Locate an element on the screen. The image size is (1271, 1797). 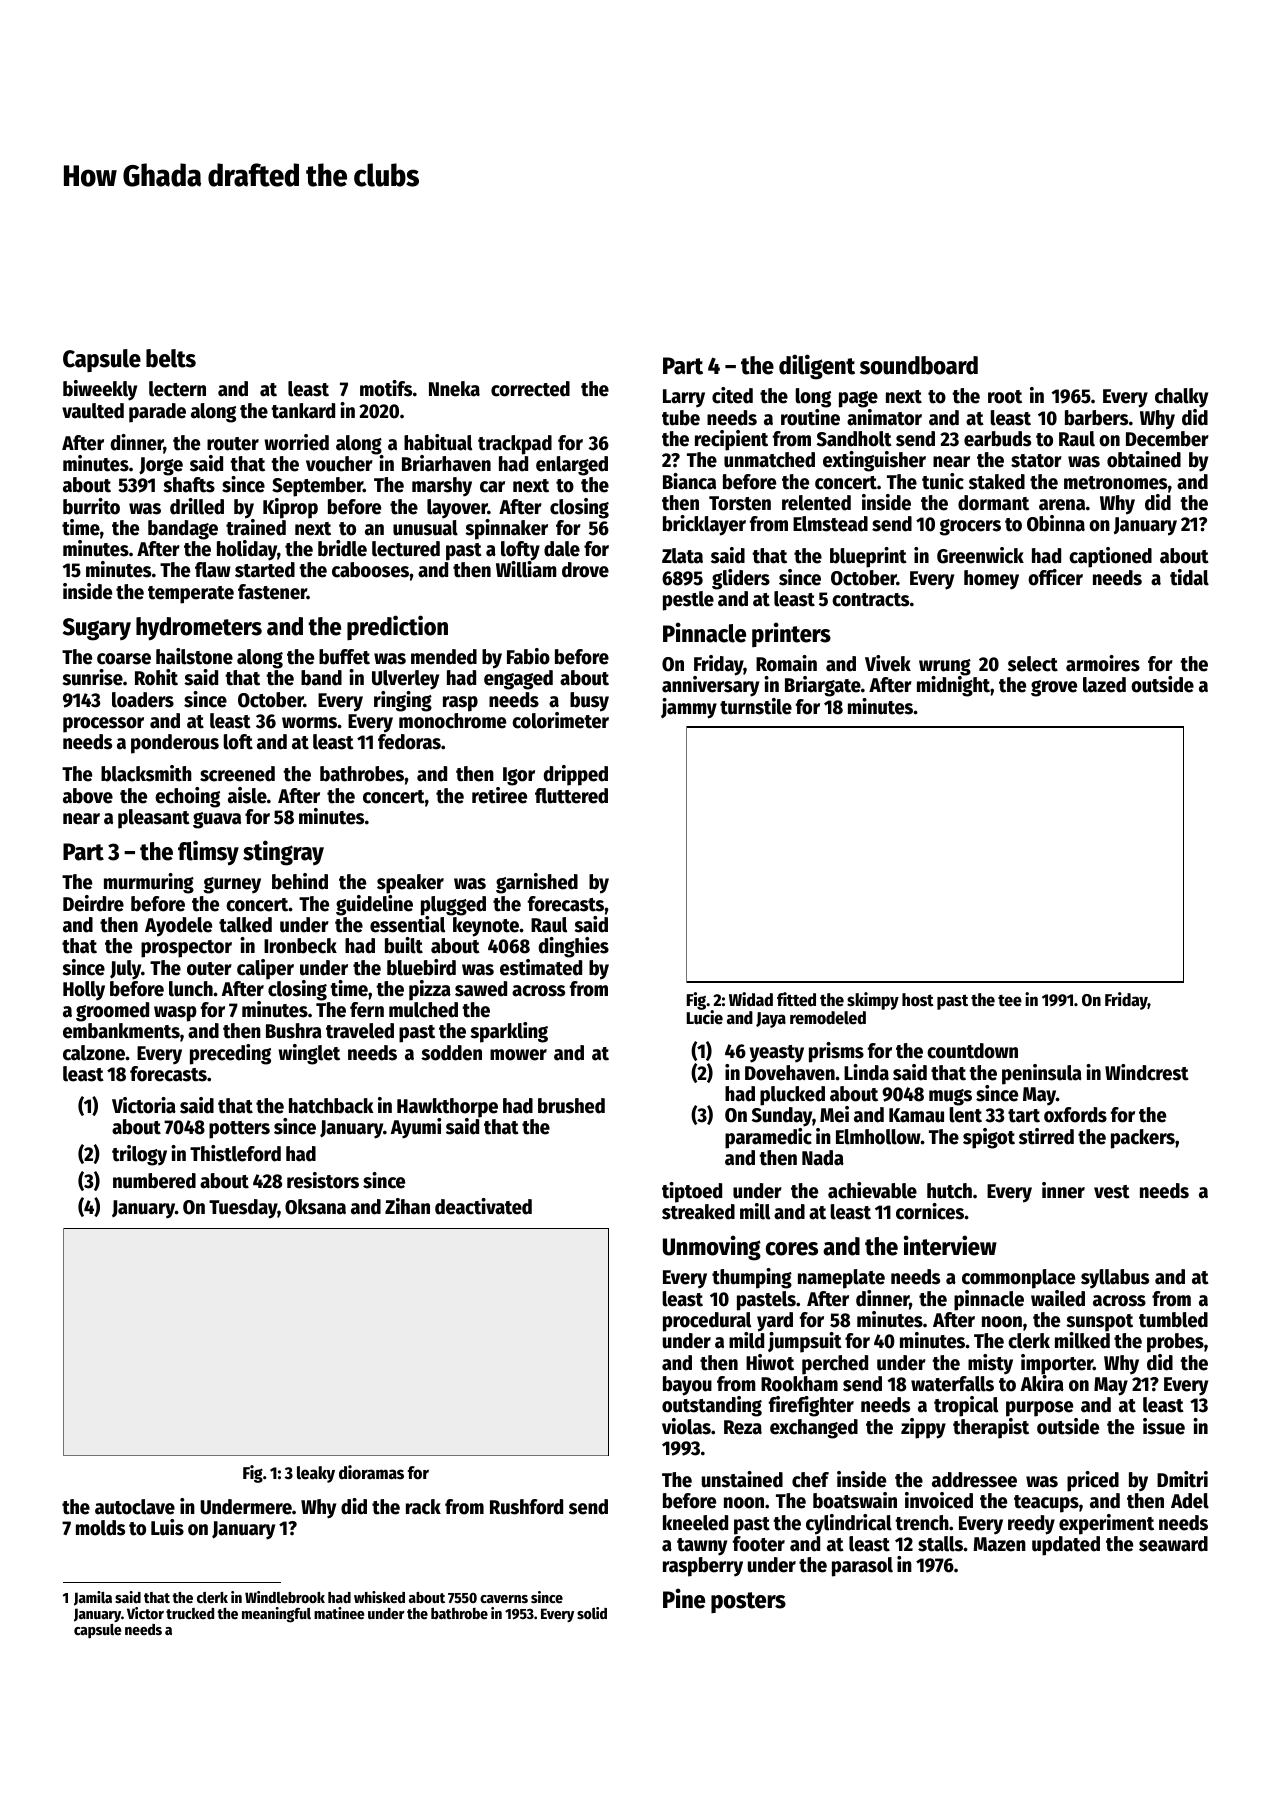
busy is located at coordinates (589, 702).
